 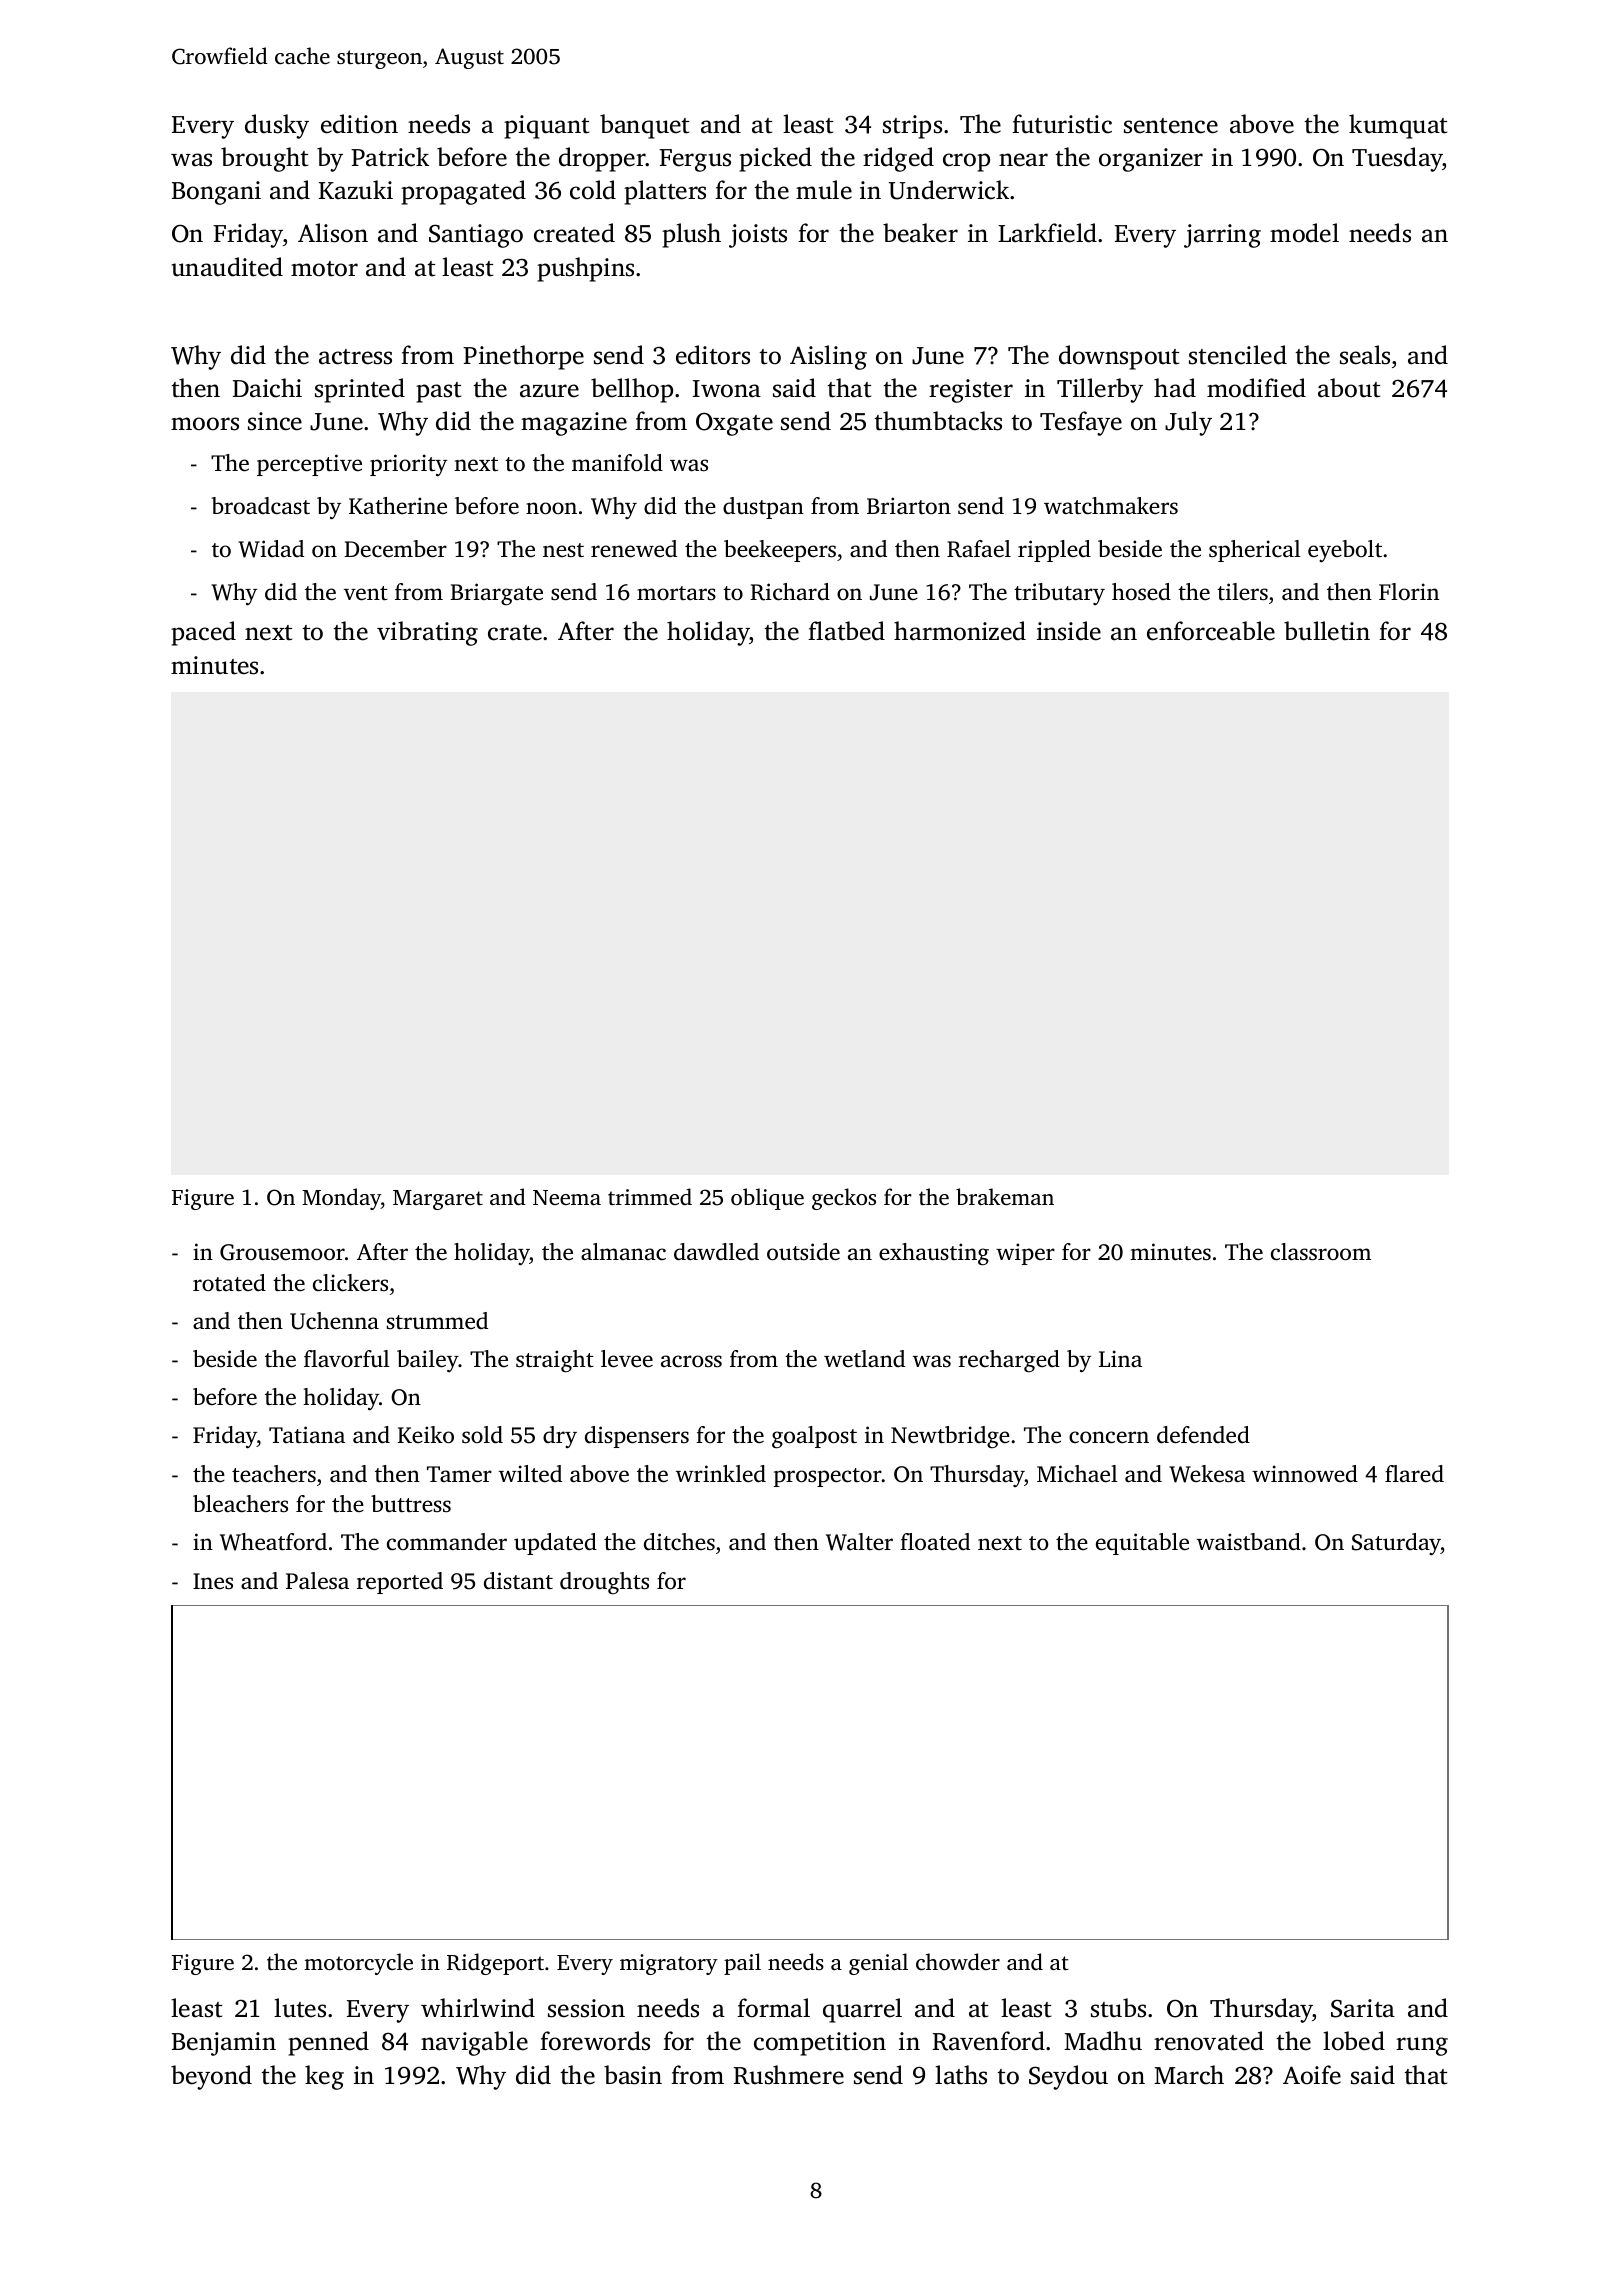 I want to click on basin, so click(x=633, y=2075).
